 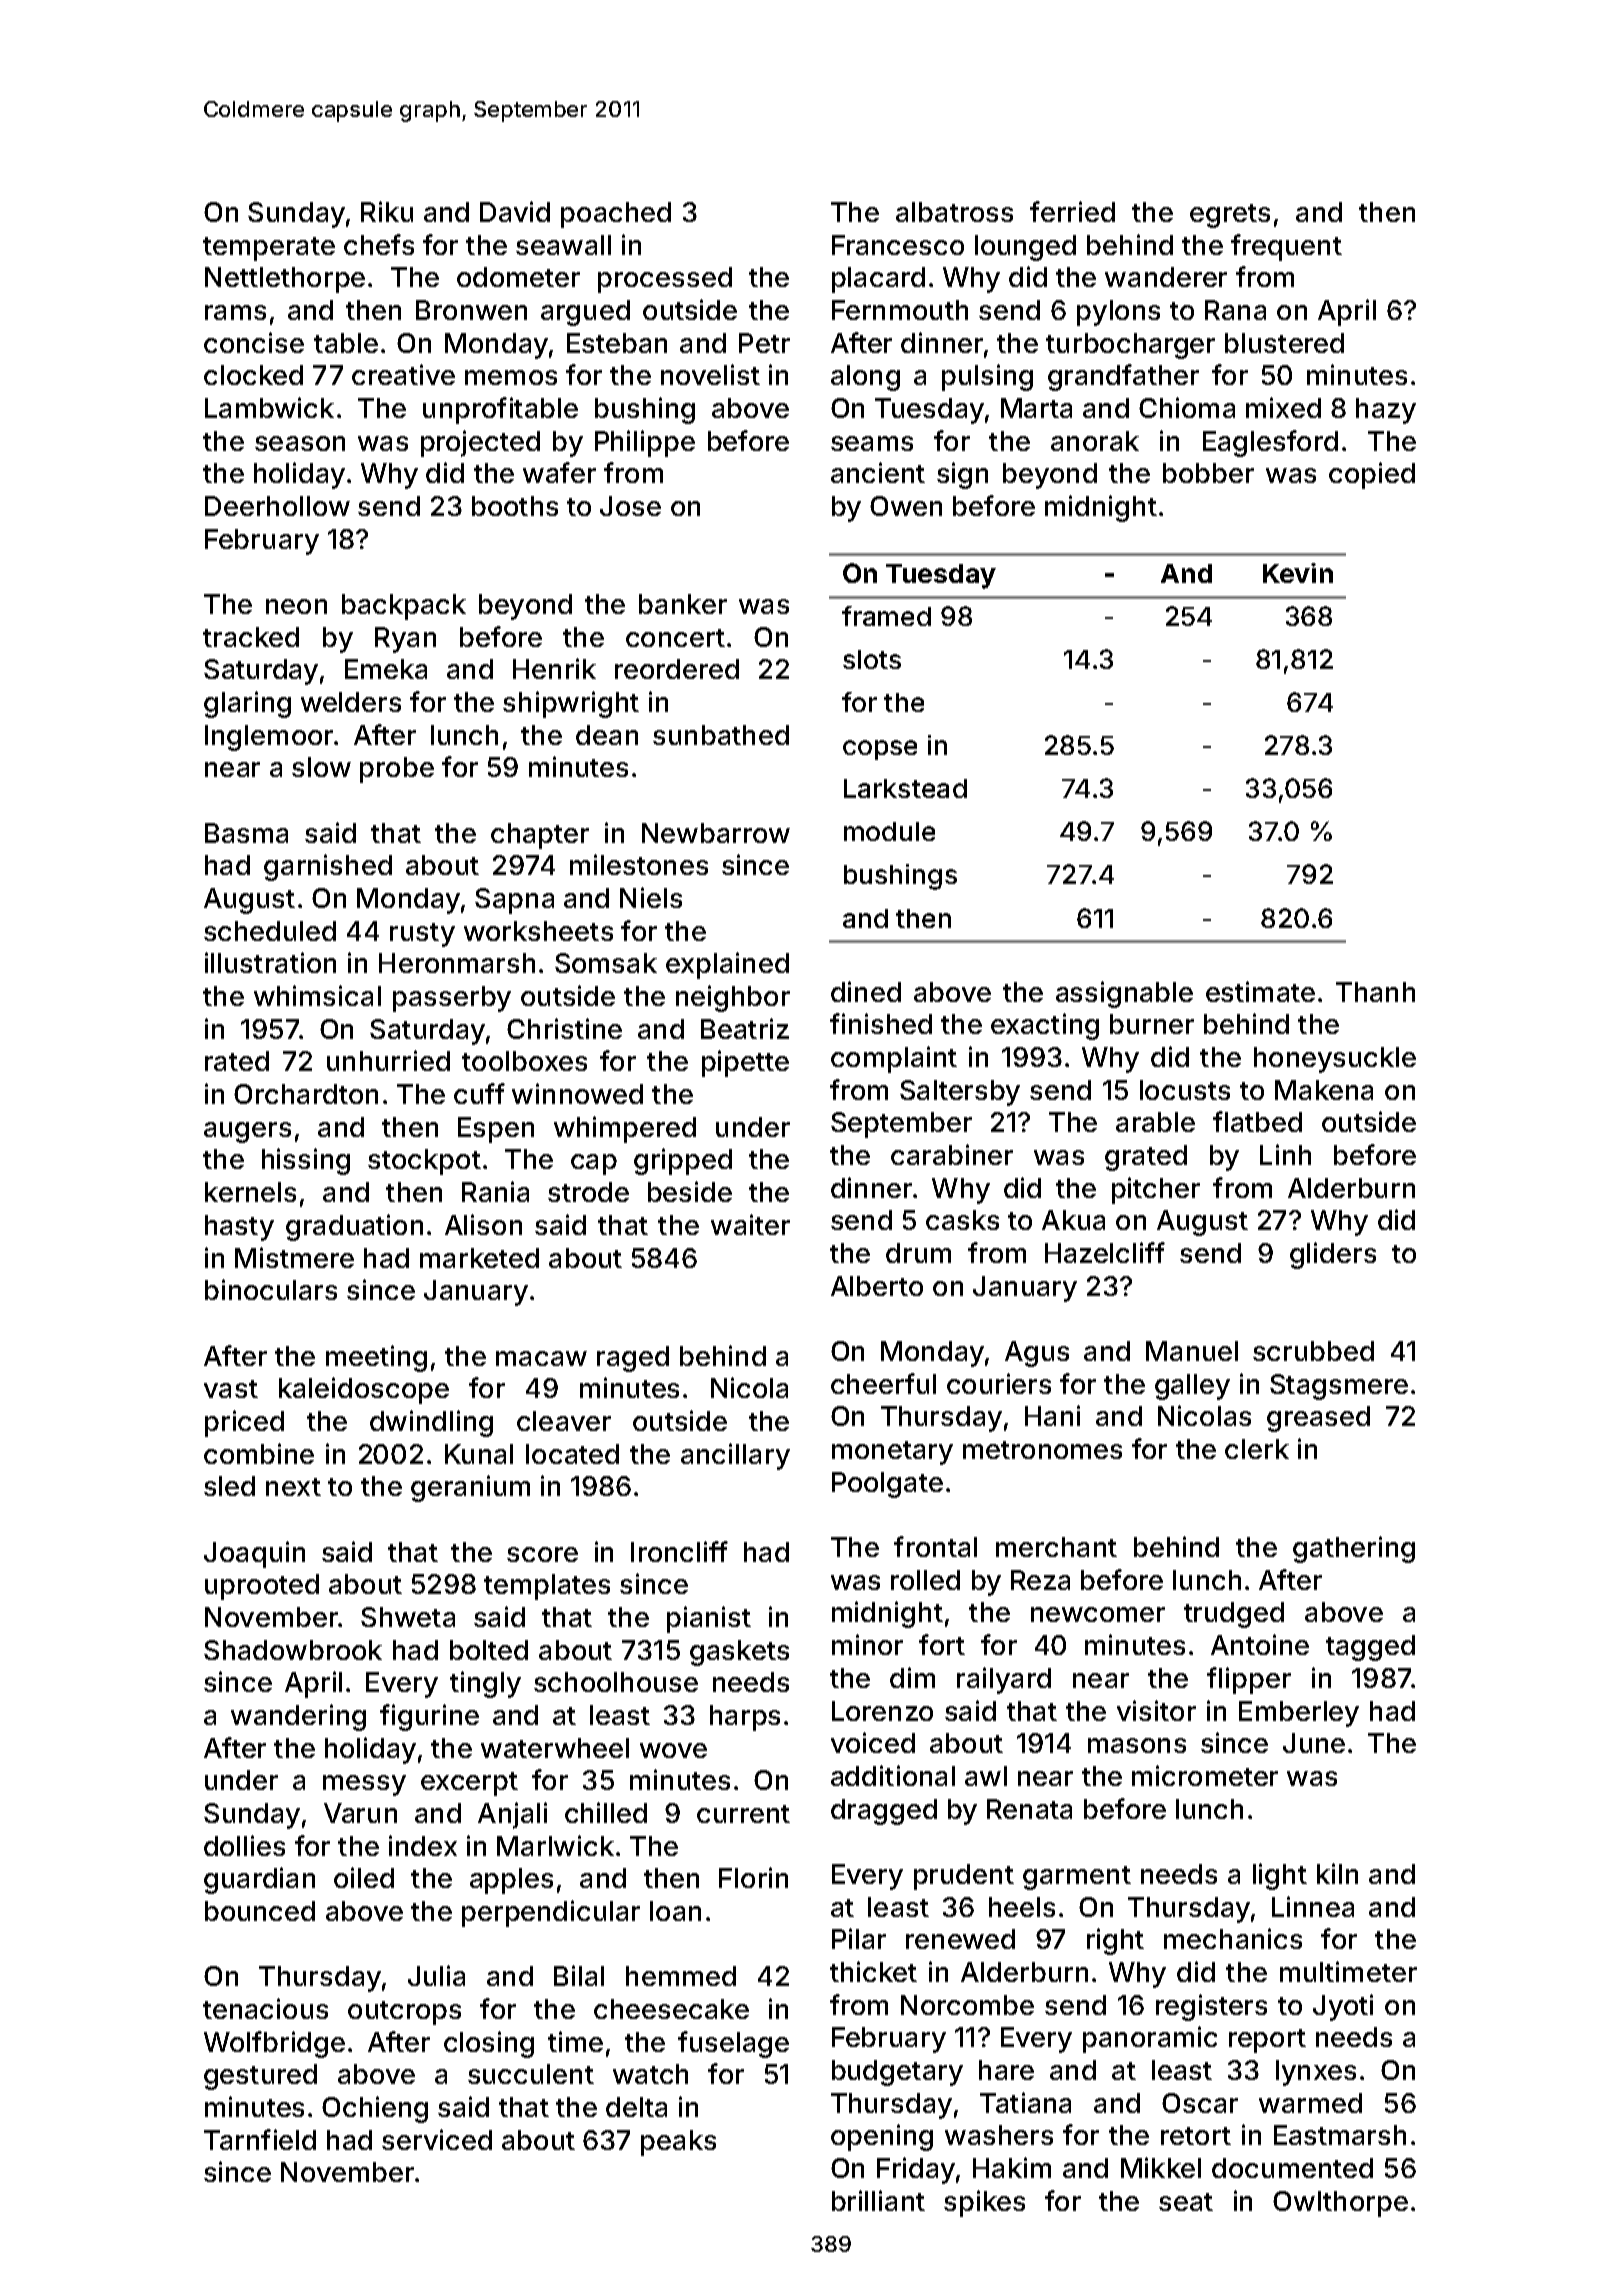 I want to click on tagged, so click(x=1370, y=1648).
